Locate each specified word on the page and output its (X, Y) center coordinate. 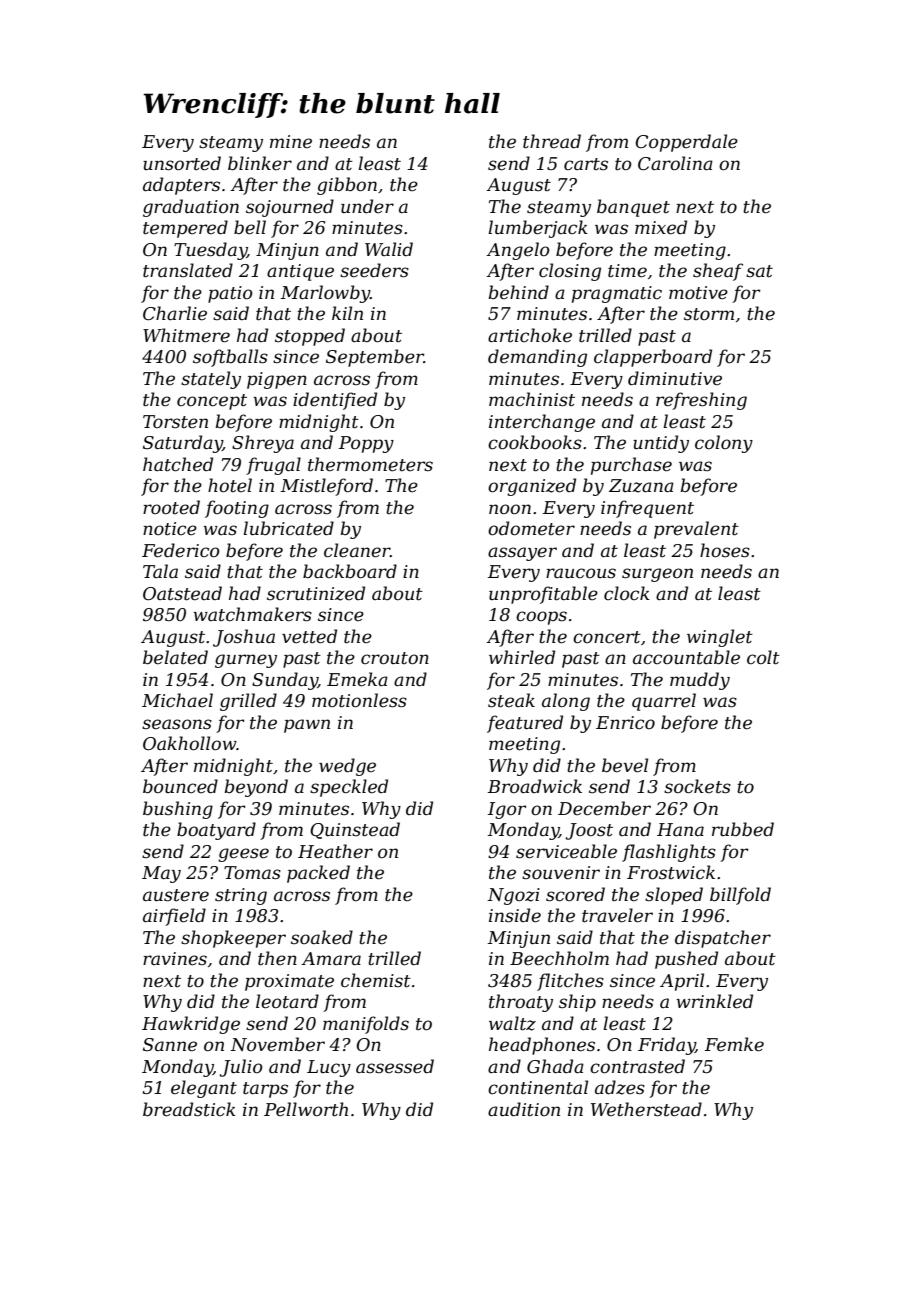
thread (552, 141)
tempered (185, 229)
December (604, 808)
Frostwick (671, 872)
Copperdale (686, 143)
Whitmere (186, 335)
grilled (248, 702)
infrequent (647, 509)
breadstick (189, 1109)
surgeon (657, 575)
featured (525, 724)
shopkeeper (233, 939)
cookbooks (535, 442)
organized (532, 487)
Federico (181, 550)
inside (515, 915)
